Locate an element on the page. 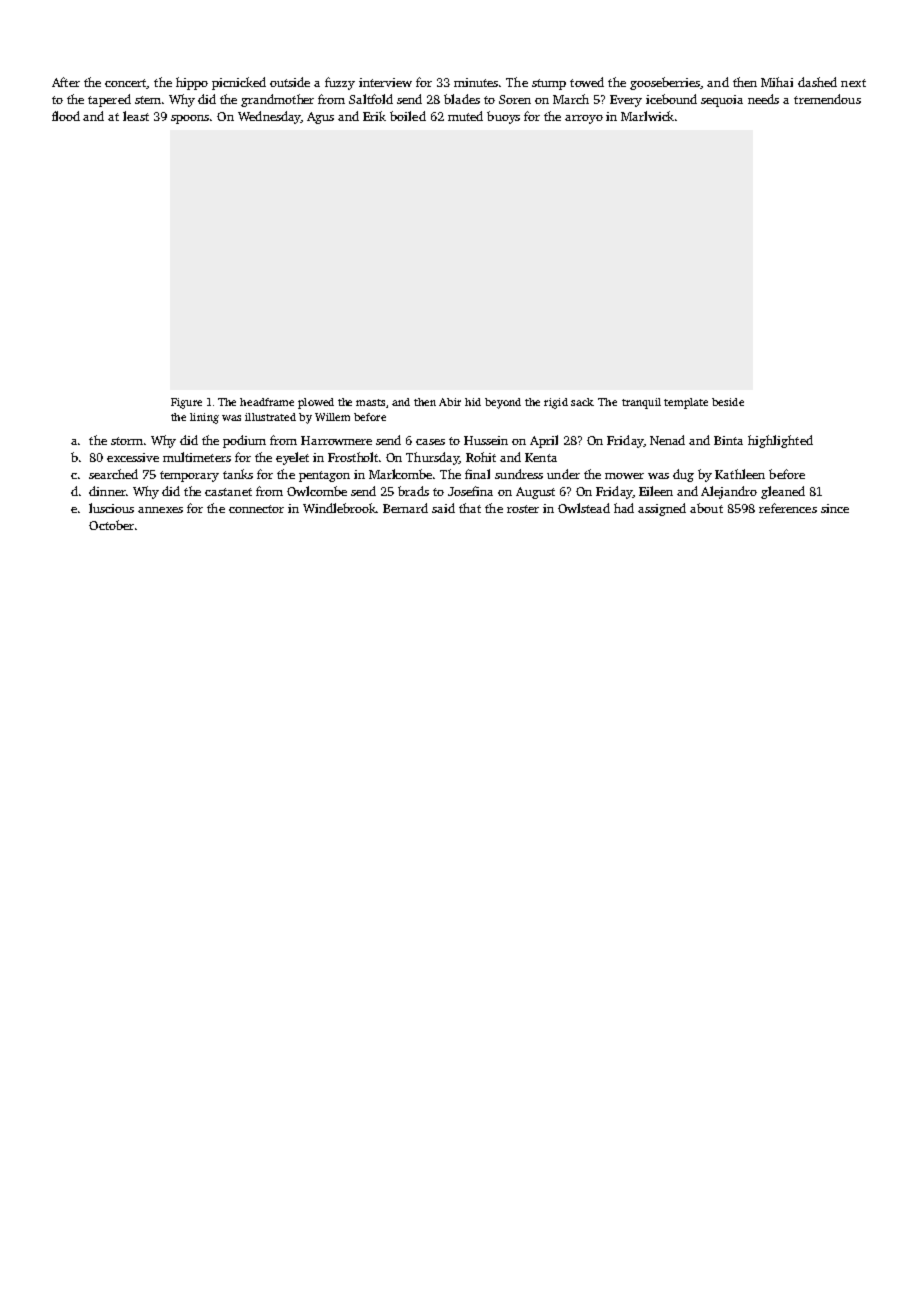 Image resolution: width=924 pixels, height=1308 pixels. needs is located at coordinates (763, 99).
